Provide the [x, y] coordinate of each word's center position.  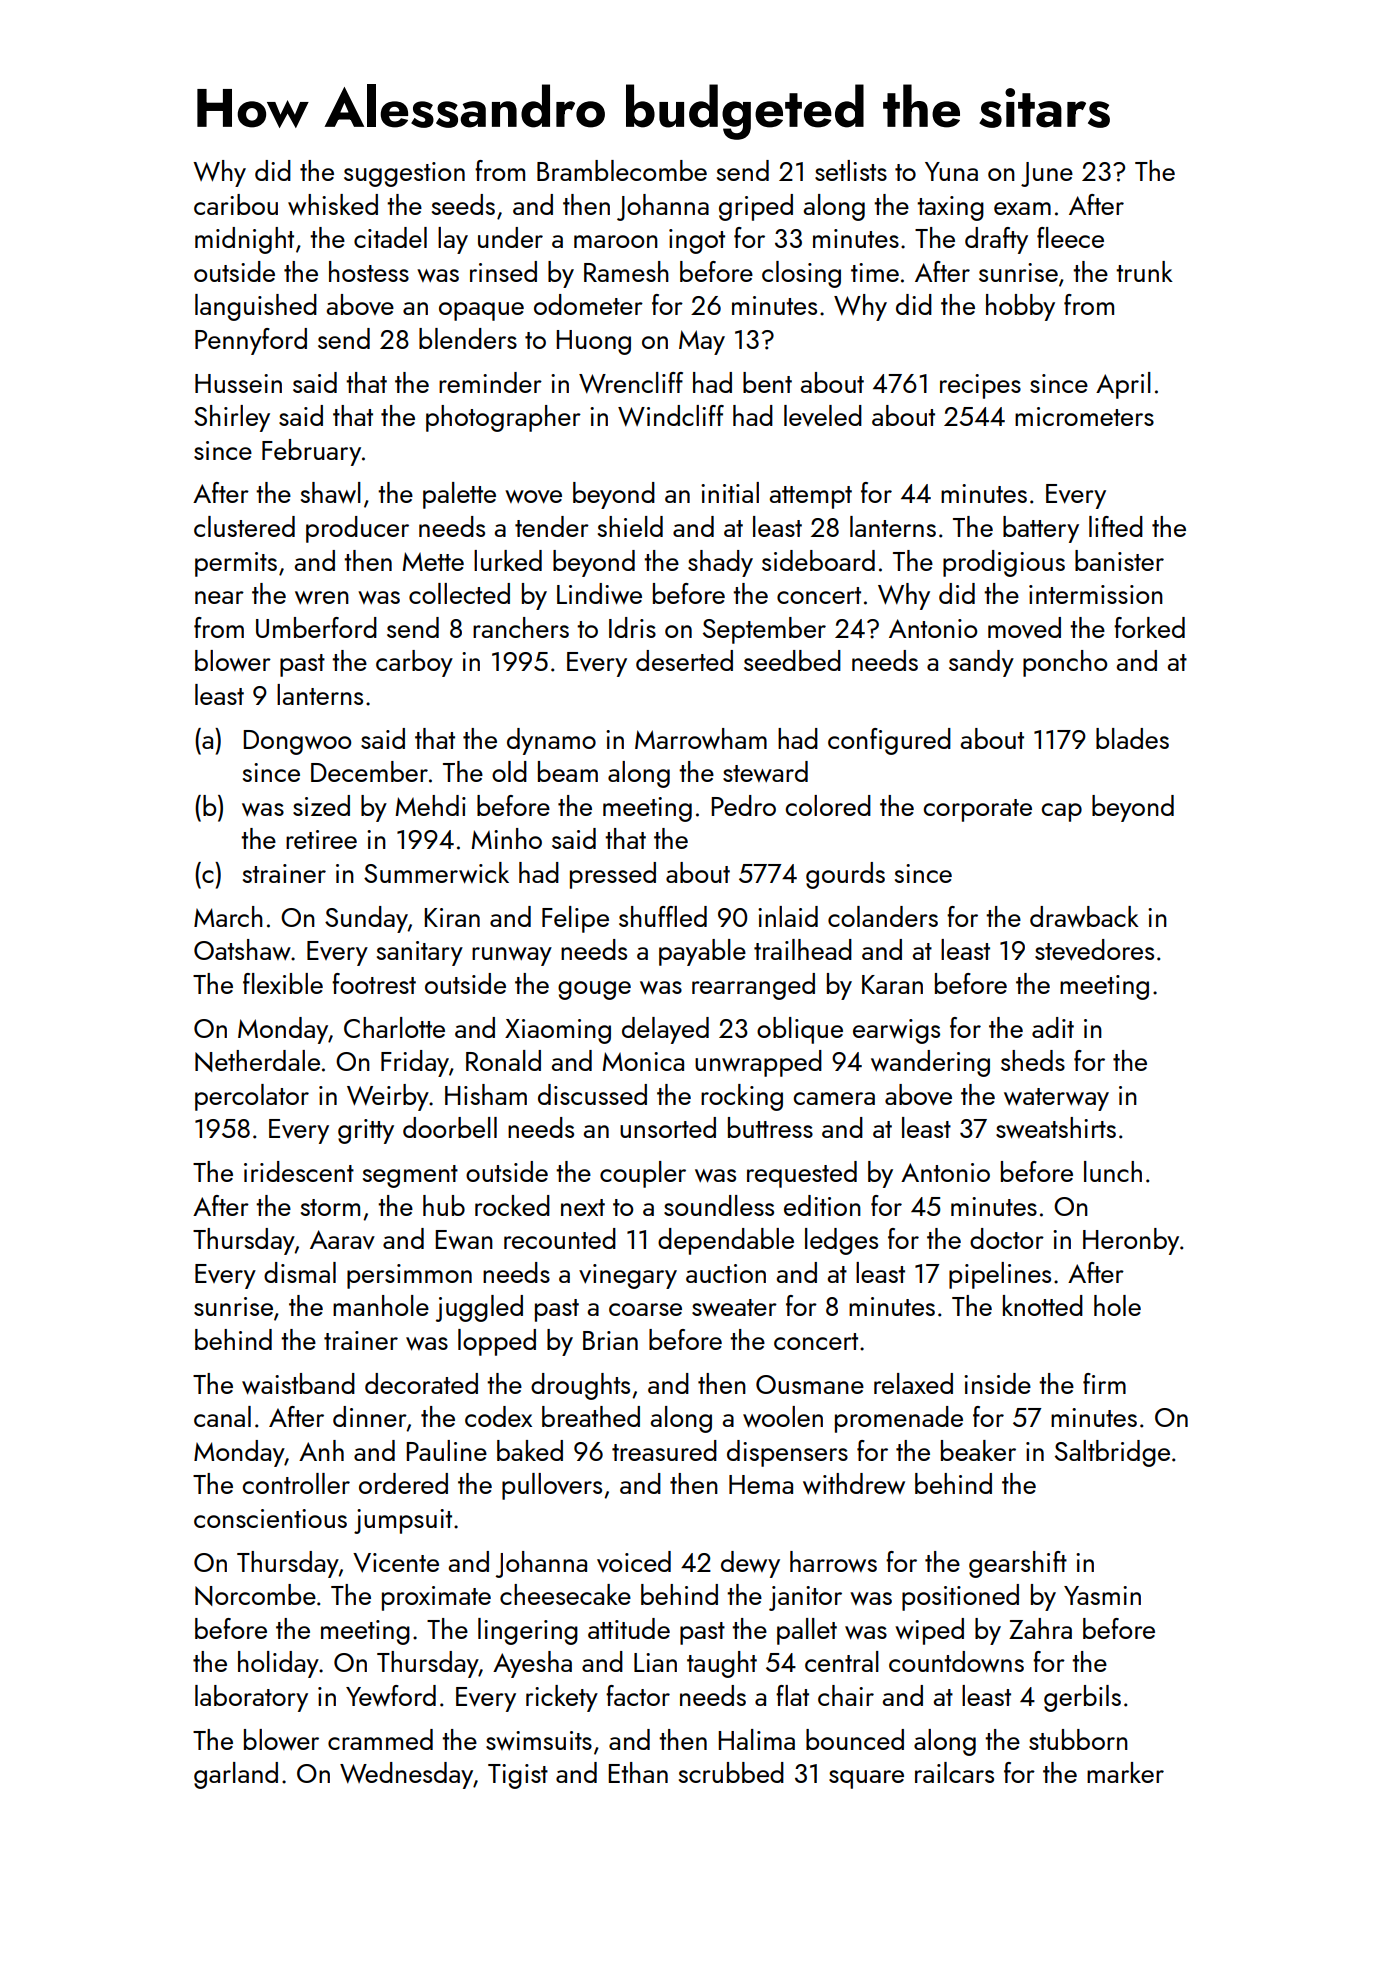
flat [792, 1695]
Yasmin [1102, 1595]
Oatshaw [242, 949]
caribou [236, 204]
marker [1125, 1772]
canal [222, 1416]
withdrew [854, 1484]
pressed [613, 875]
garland [236, 1775]
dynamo [551, 741]
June [1047, 174]
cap [1061, 812]
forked [1149, 627]
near [219, 597]
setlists [851, 170]
